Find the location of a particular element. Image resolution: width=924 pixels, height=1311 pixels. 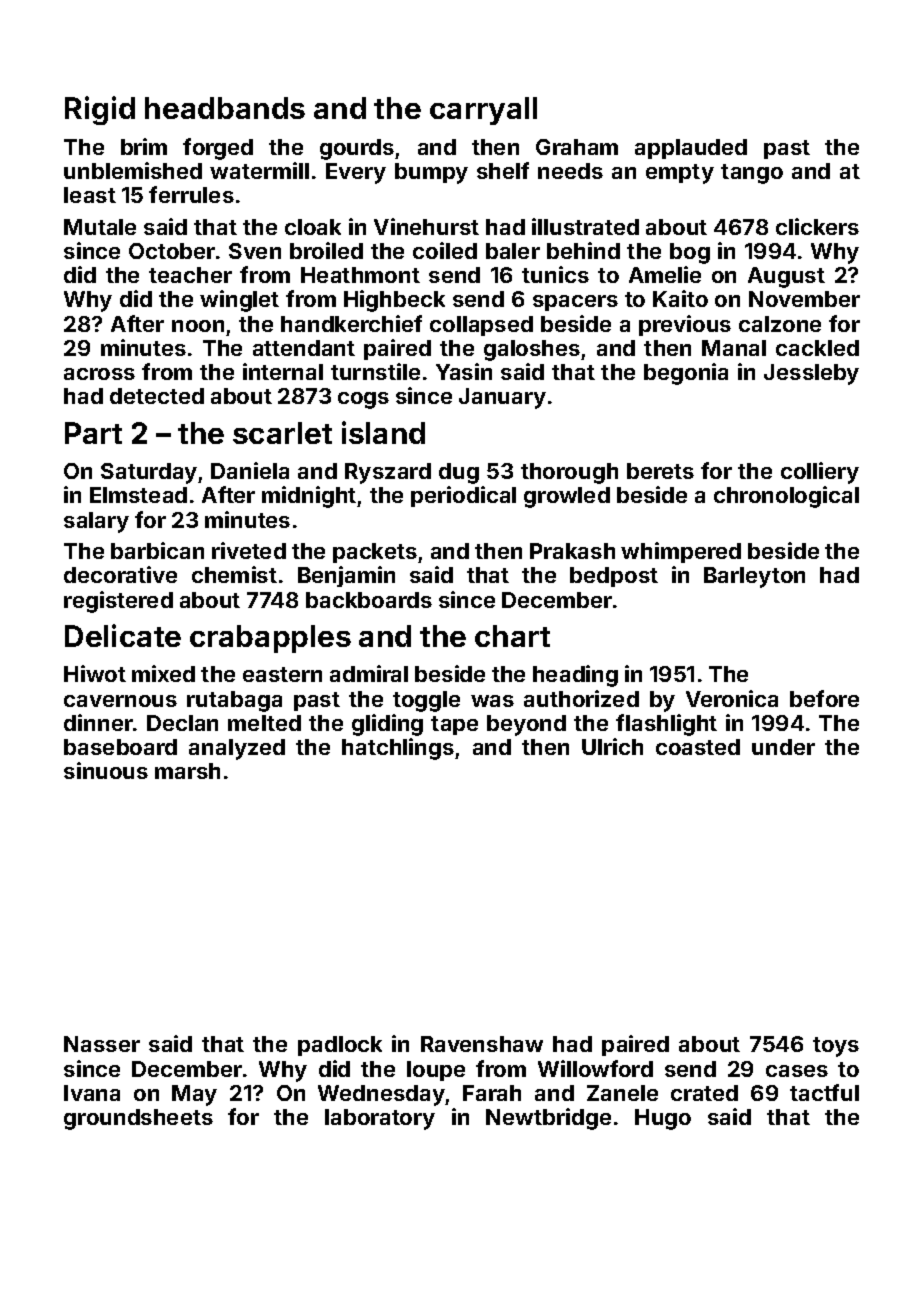

toggle is located at coordinates (426, 701).
